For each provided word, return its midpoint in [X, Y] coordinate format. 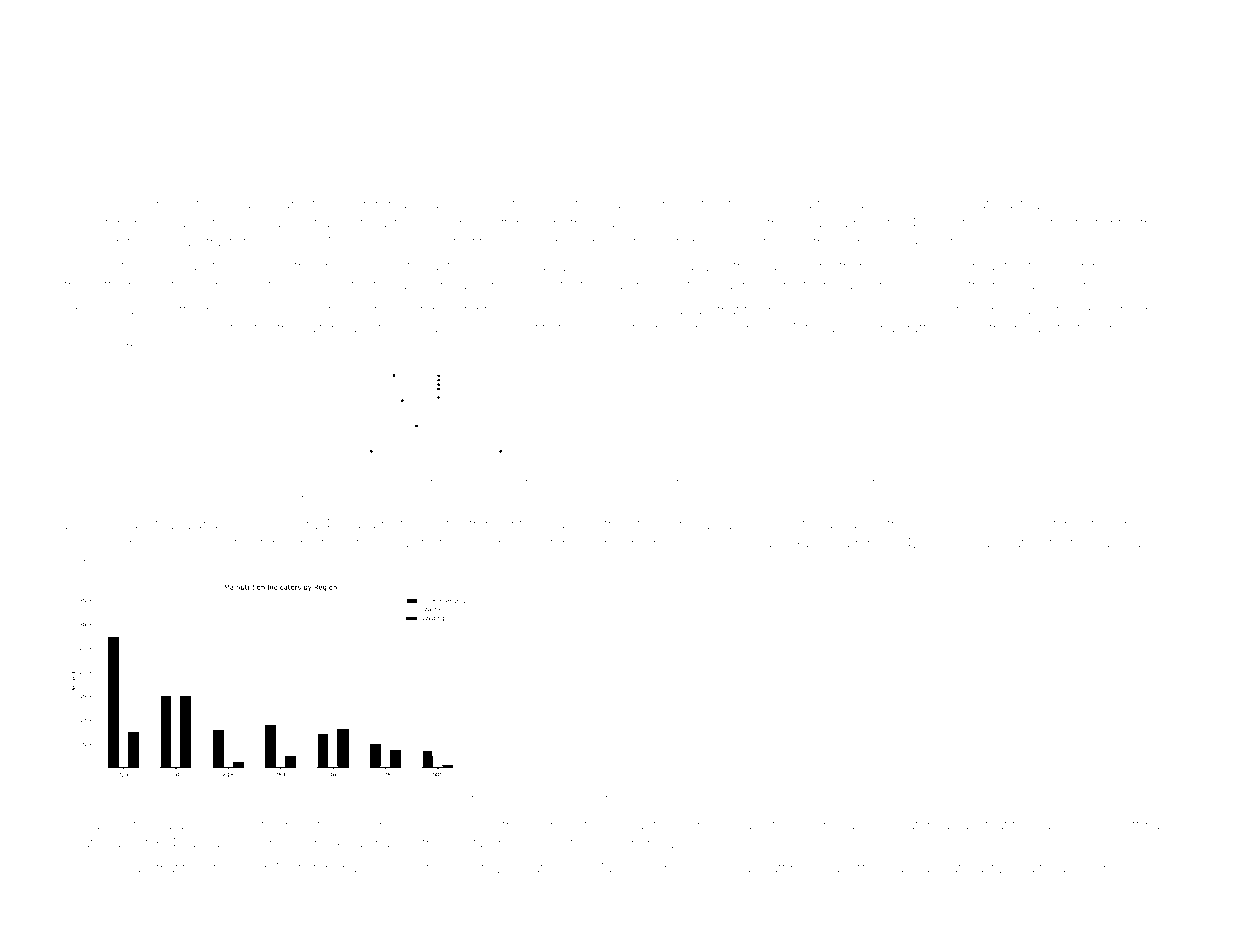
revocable [1023, 285]
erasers [780, 267]
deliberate [612, 328]
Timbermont [577, 798]
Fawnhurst [98, 242]
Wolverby [353, 500]
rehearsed [96, 825]
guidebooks [1087, 205]
